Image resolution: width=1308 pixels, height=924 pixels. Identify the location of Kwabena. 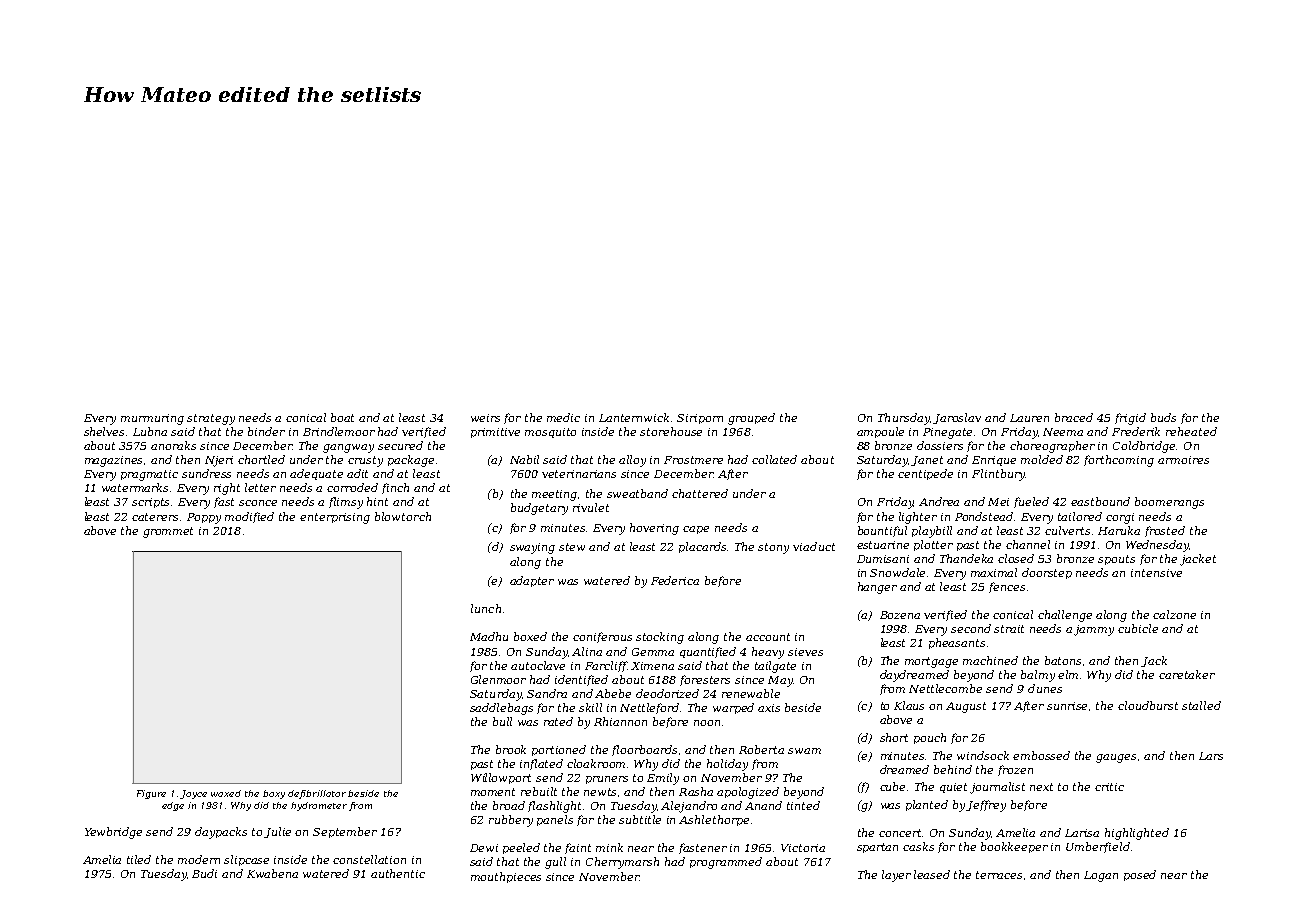
(272, 873).
